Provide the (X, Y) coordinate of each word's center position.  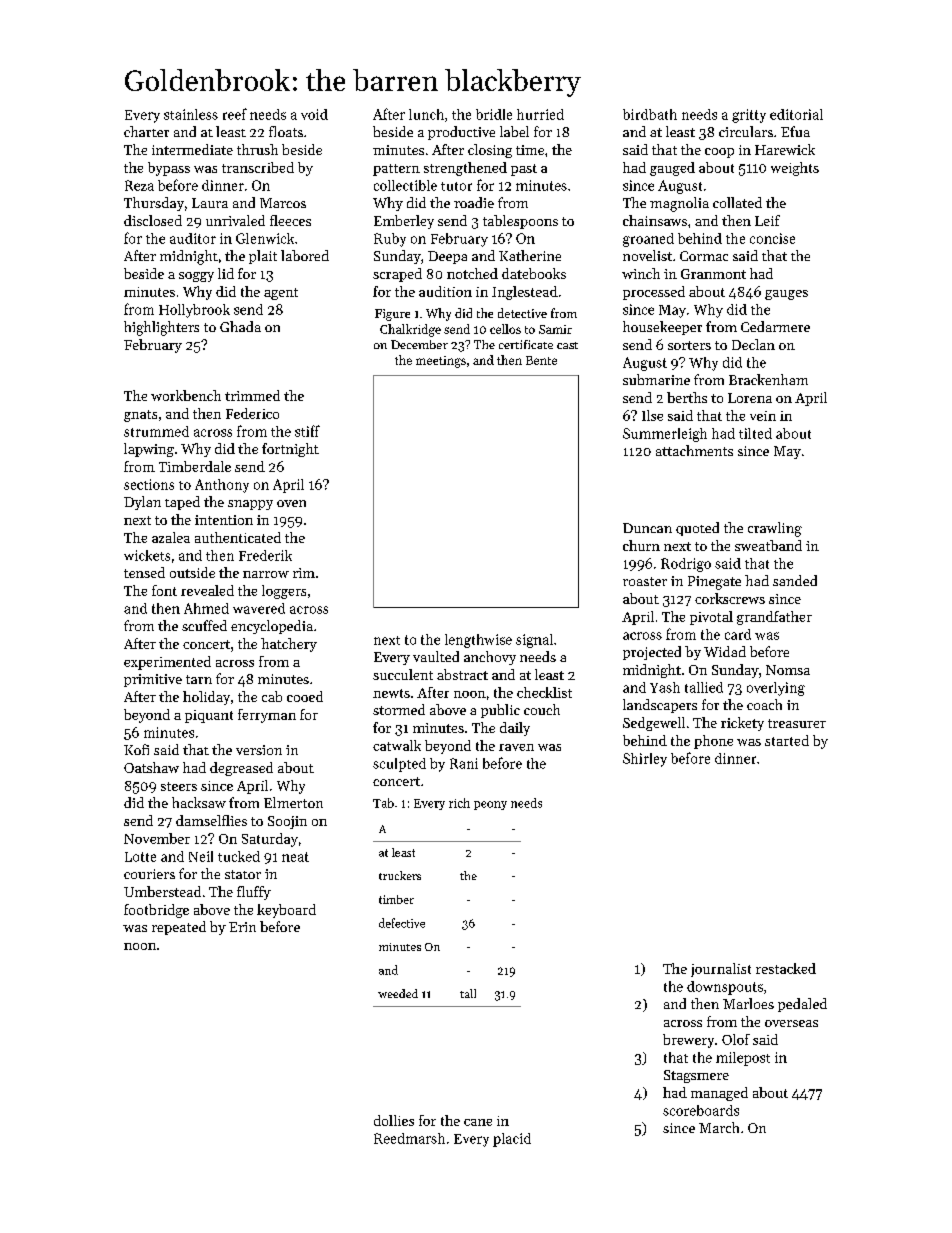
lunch (426, 114)
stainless (191, 114)
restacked (786, 968)
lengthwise (478, 641)
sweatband (768, 545)
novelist (647, 255)
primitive (153, 680)
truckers (400, 875)
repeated (179, 928)
